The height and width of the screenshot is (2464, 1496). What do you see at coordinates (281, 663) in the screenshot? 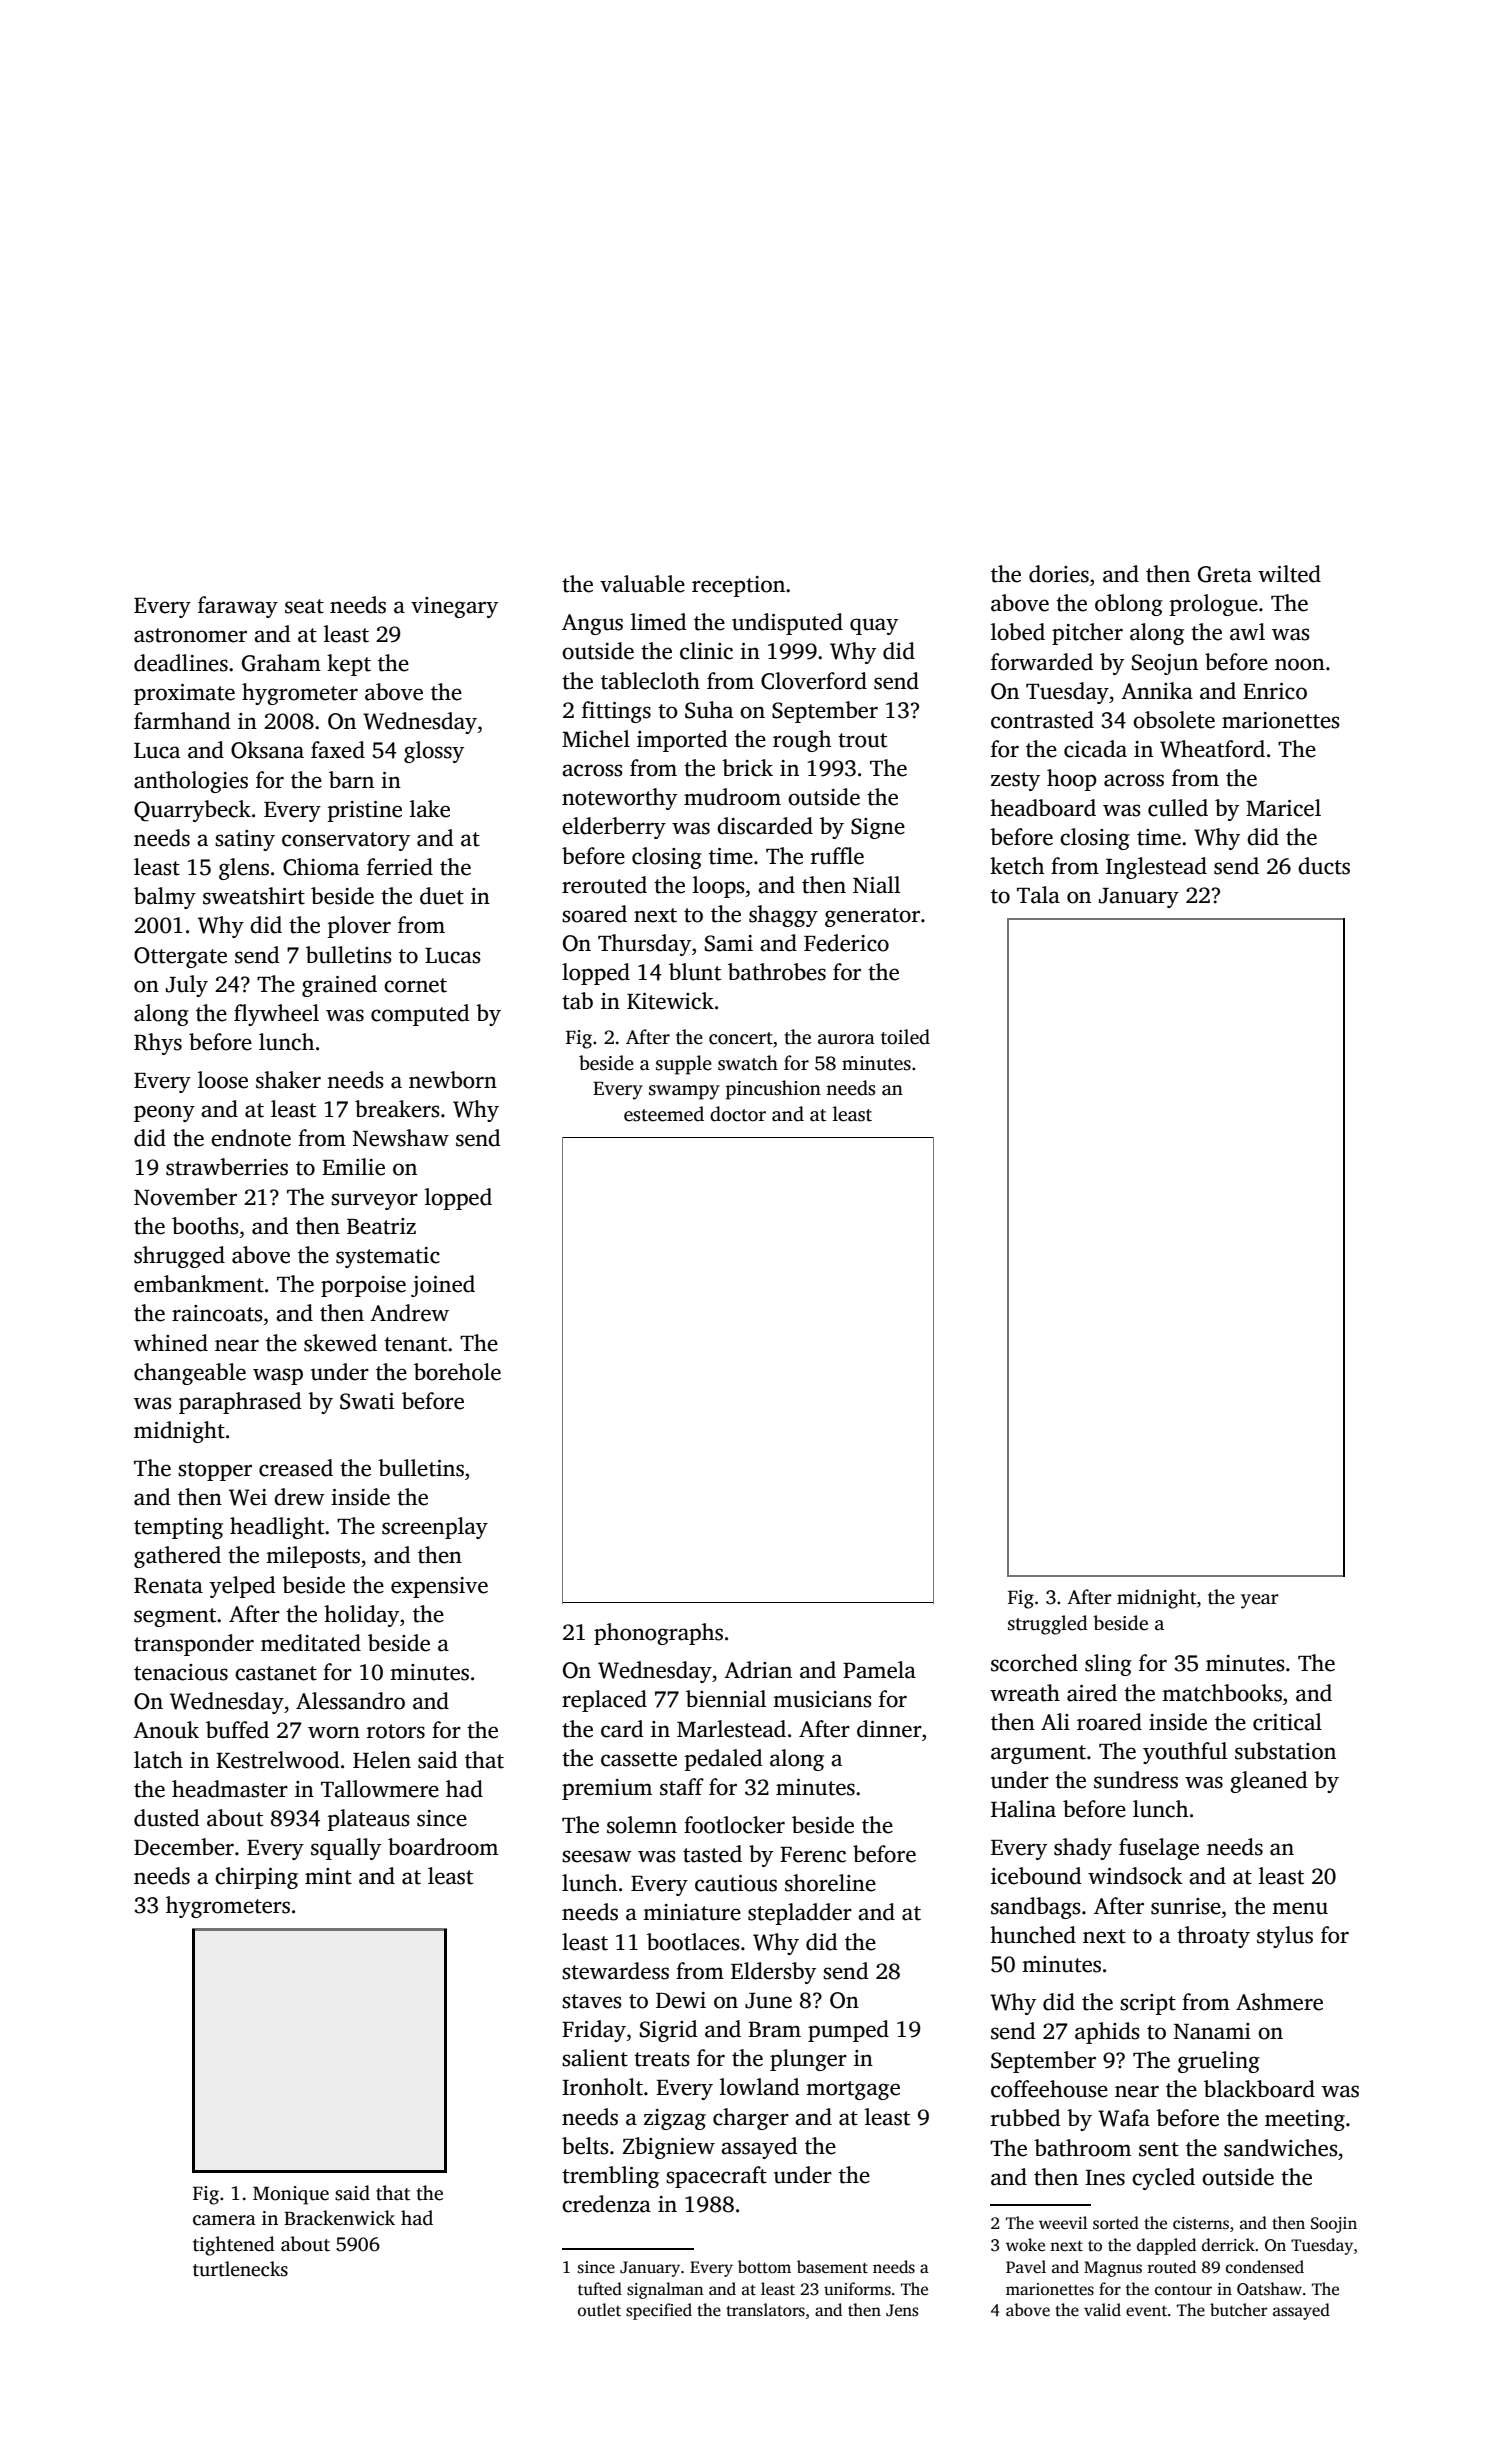
I see `Graham` at bounding box center [281, 663].
